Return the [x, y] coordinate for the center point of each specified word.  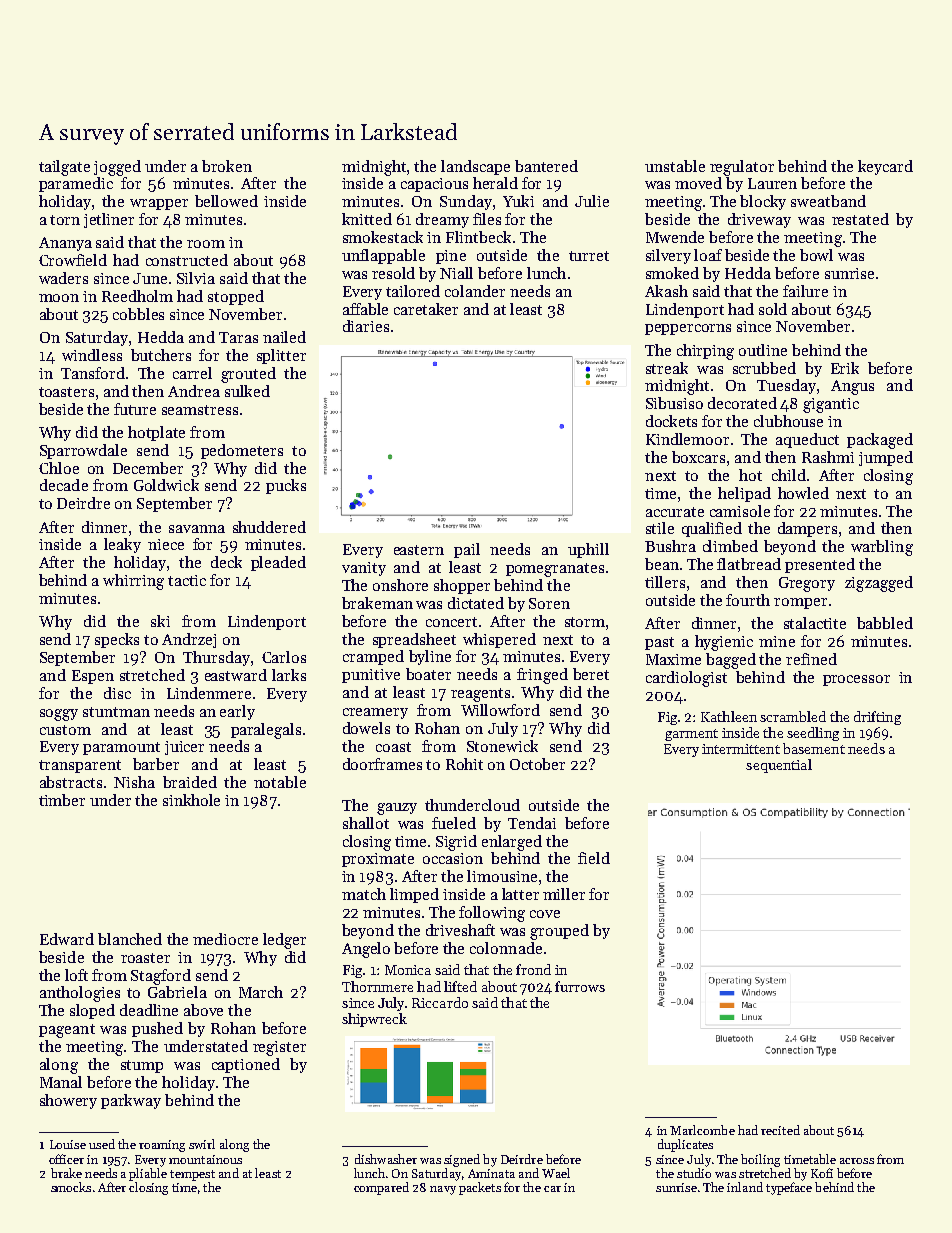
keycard [885, 167]
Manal [61, 1082]
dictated [476, 603]
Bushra [670, 546]
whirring [133, 582]
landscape [475, 167]
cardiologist [686, 679]
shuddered [269, 527]
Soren [549, 603]
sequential [779, 766]
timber [62, 800]
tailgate [64, 168]
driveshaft [460, 930]
